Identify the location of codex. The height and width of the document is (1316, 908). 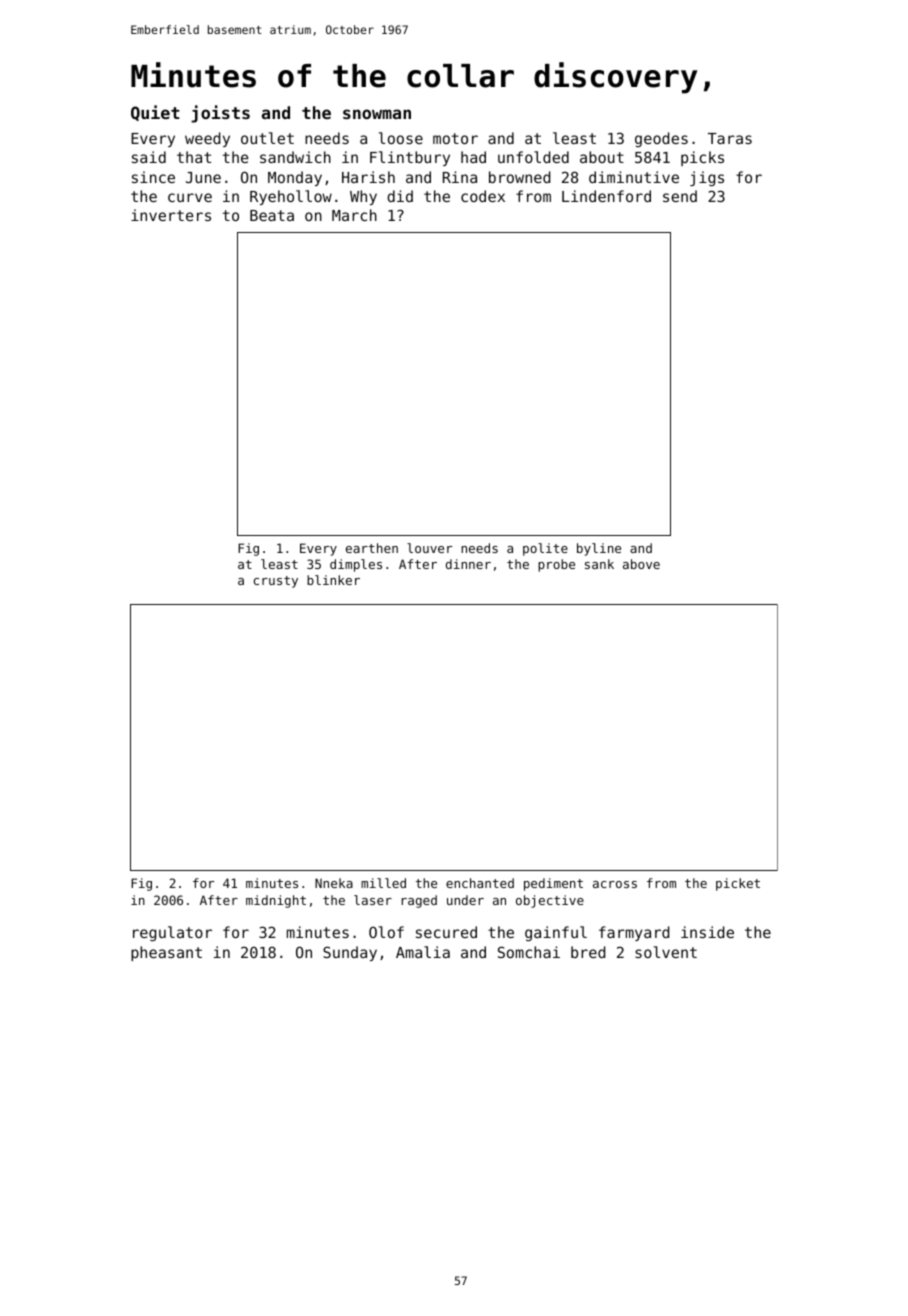
(483, 196).
